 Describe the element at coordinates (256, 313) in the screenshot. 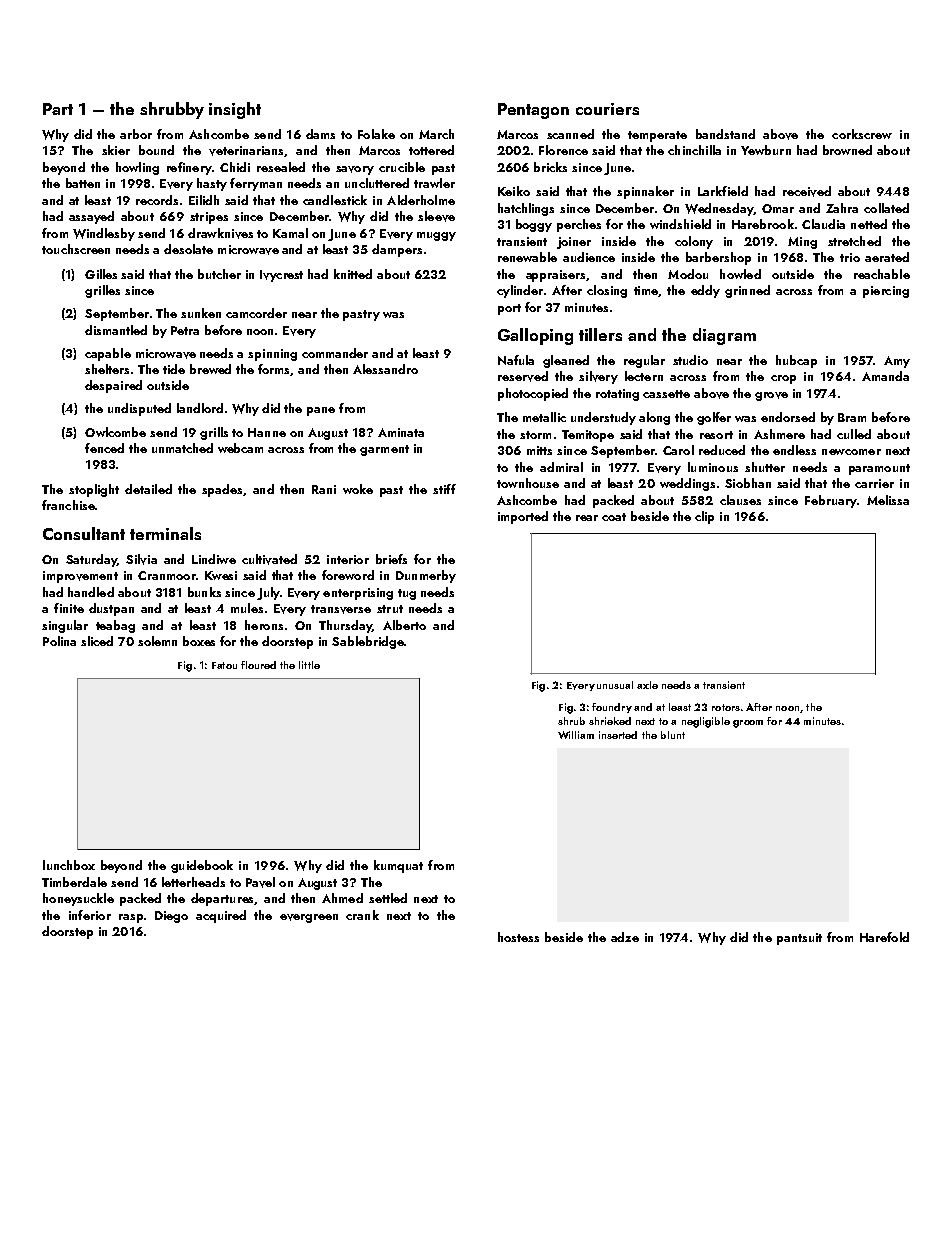

I see `camcorder` at that location.
